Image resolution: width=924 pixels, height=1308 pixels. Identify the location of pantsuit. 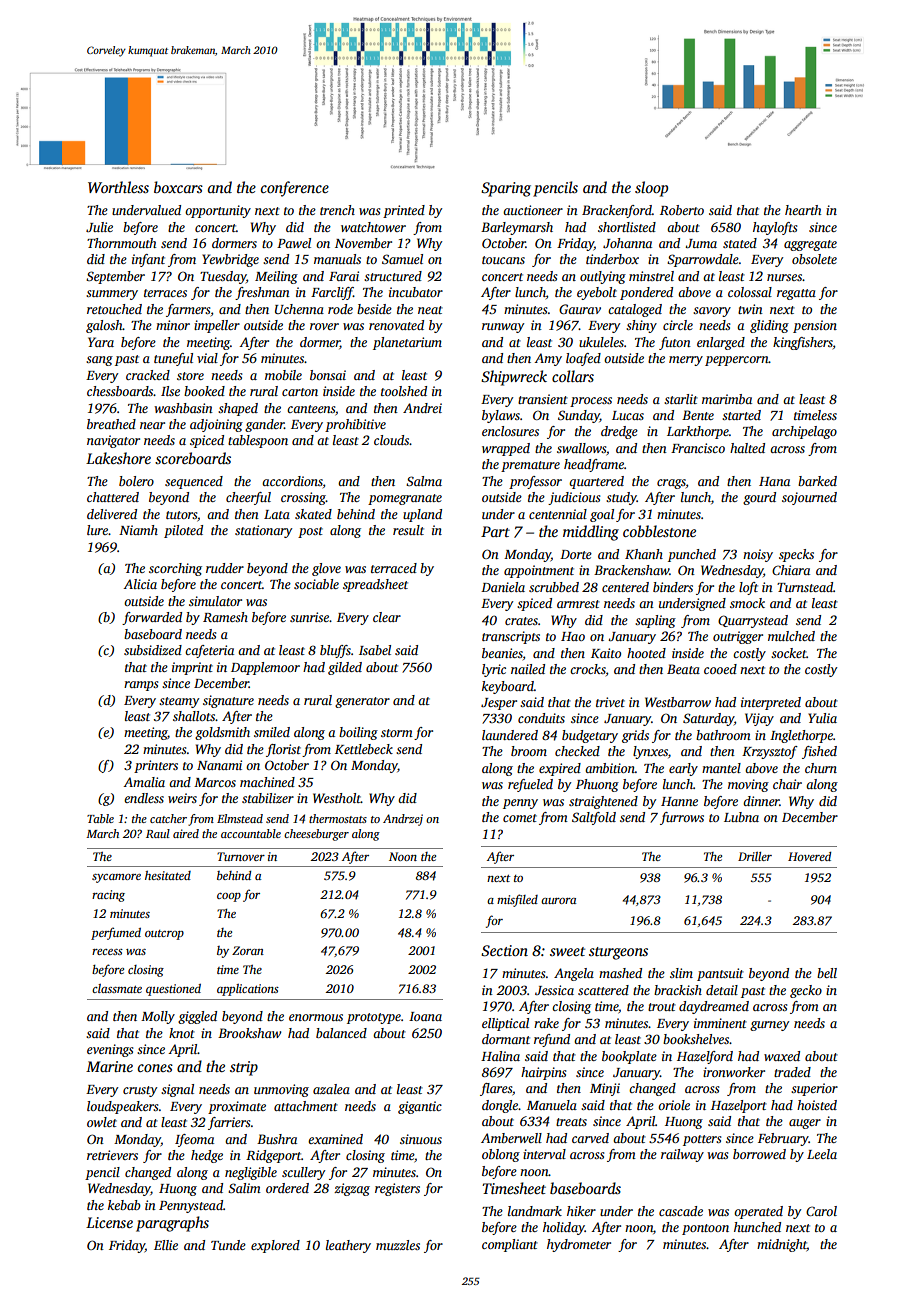
(720, 974).
